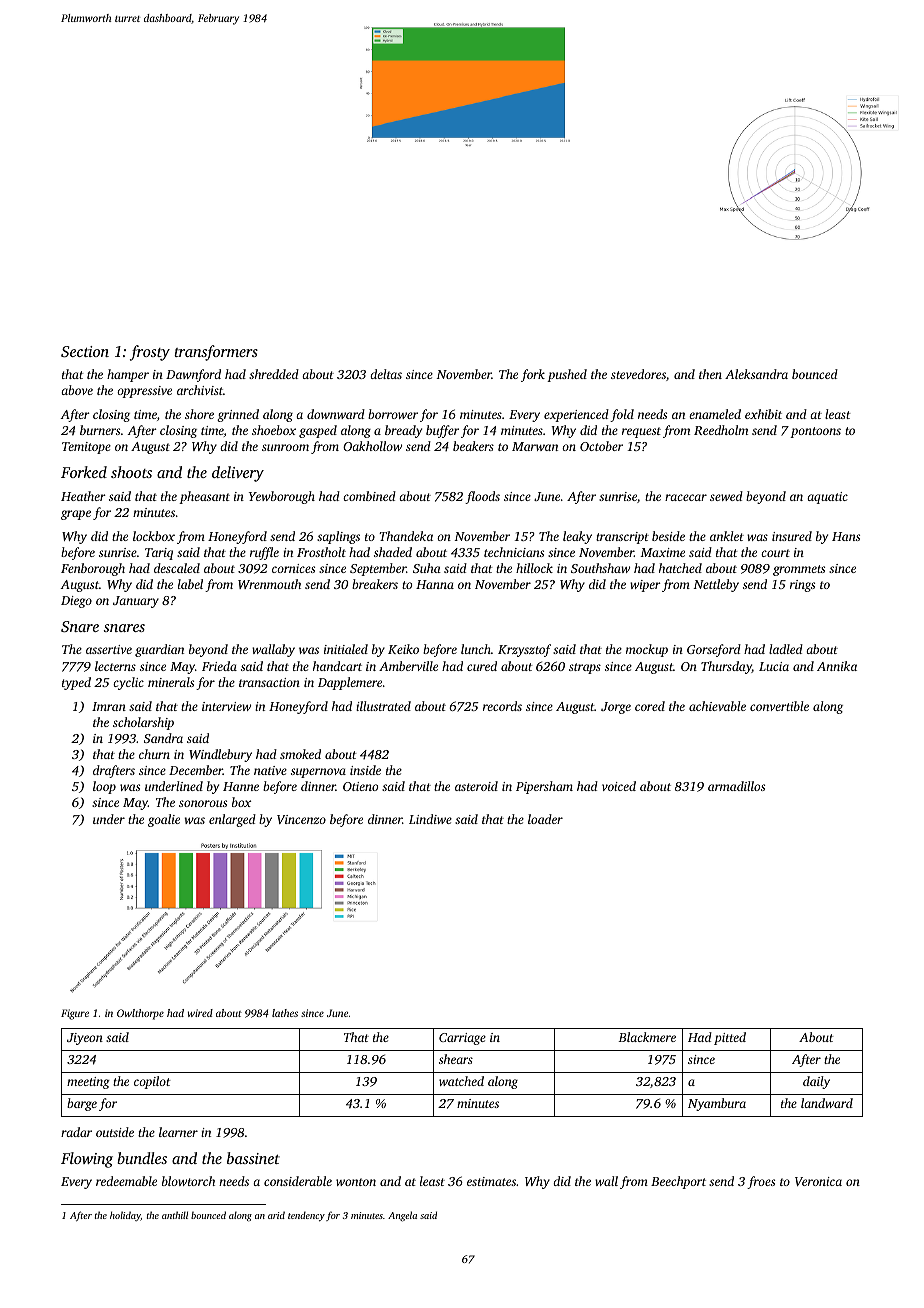  What do you see at coordinates (365, 770) in the image?
I see `inside` at bounding box center [365, 770].
